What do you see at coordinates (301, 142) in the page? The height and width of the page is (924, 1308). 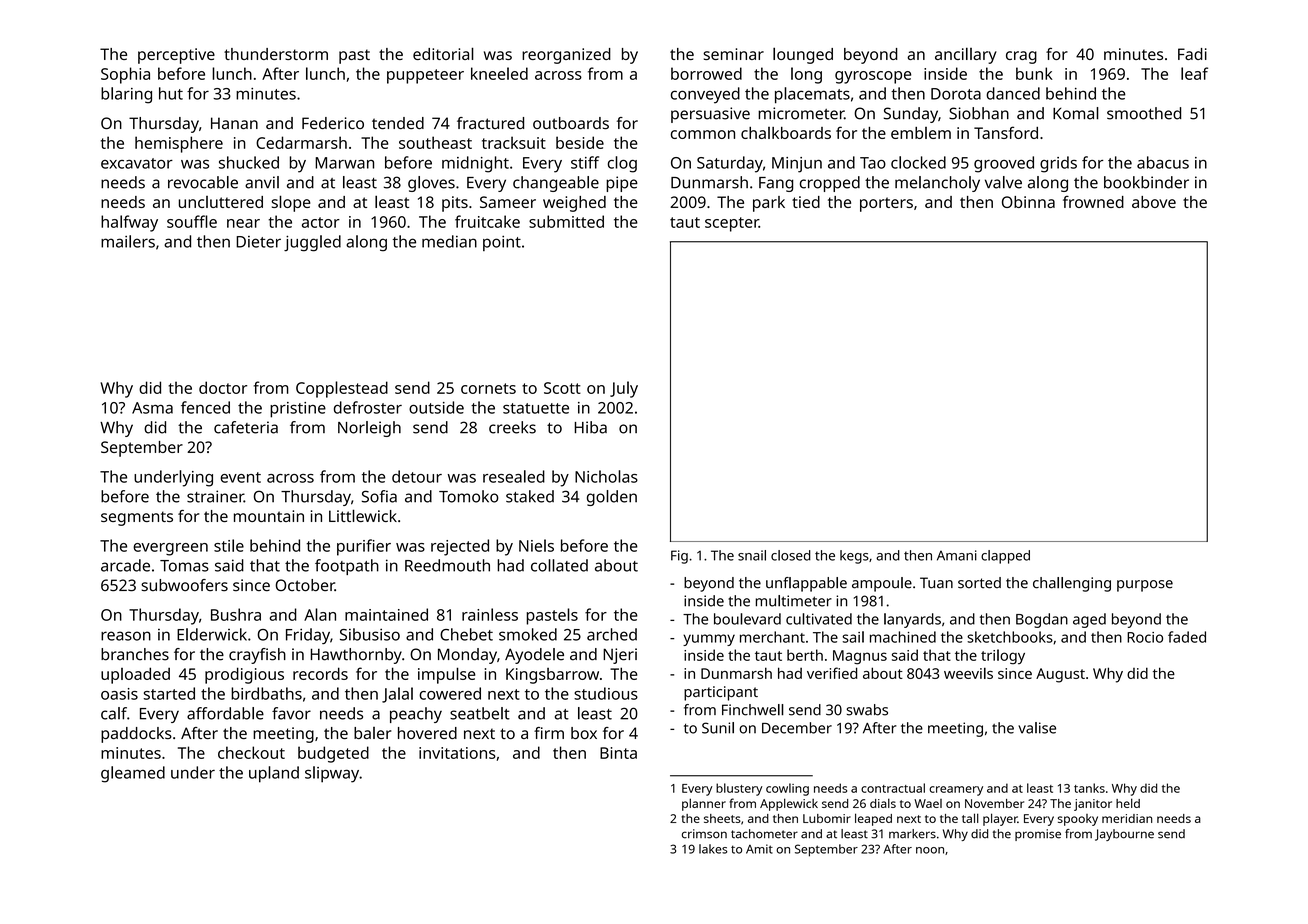 I see `Cedarmarsh` at bounding box center [301, 142].
